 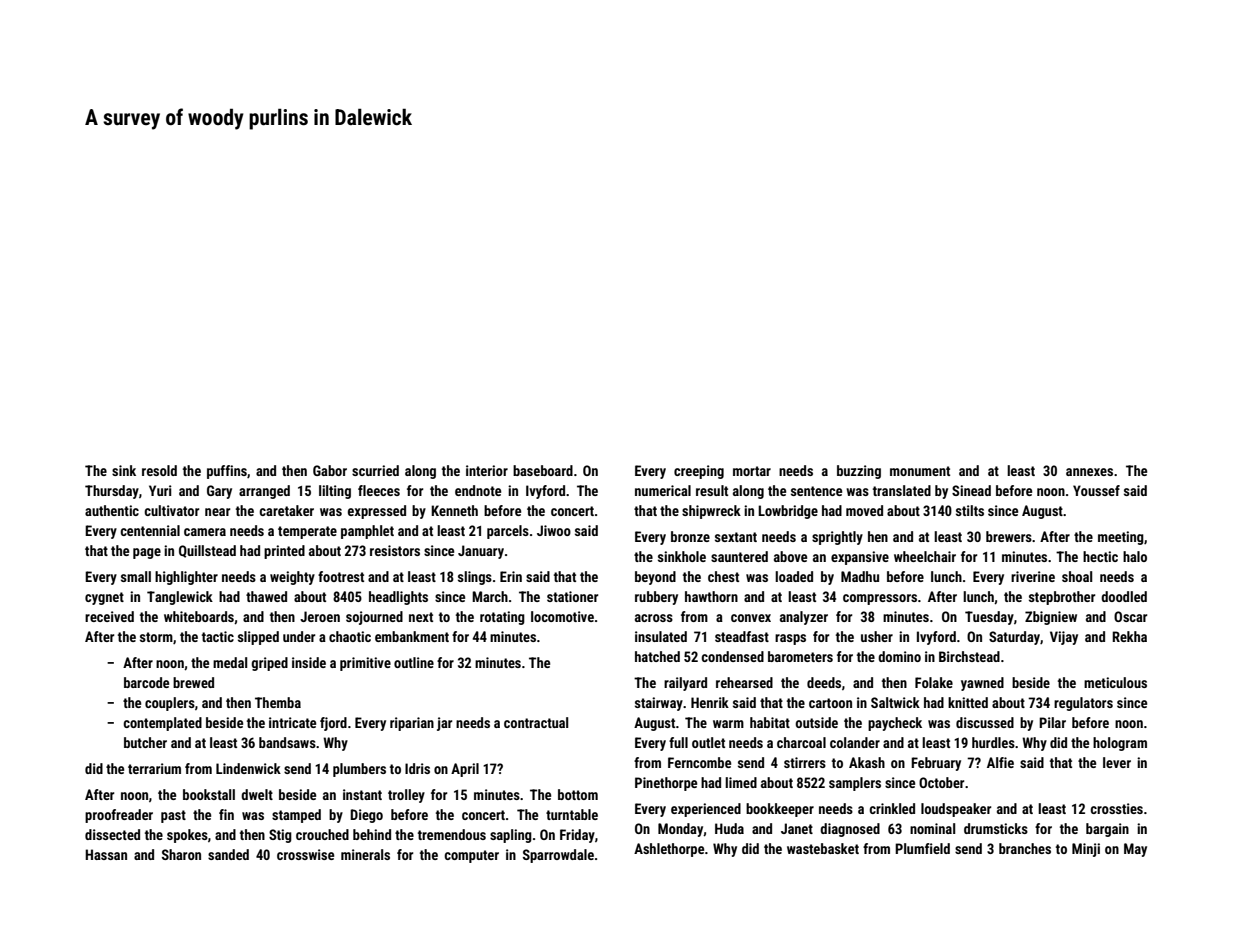 I want to click on hologram, so click(x=1120, y=744).
